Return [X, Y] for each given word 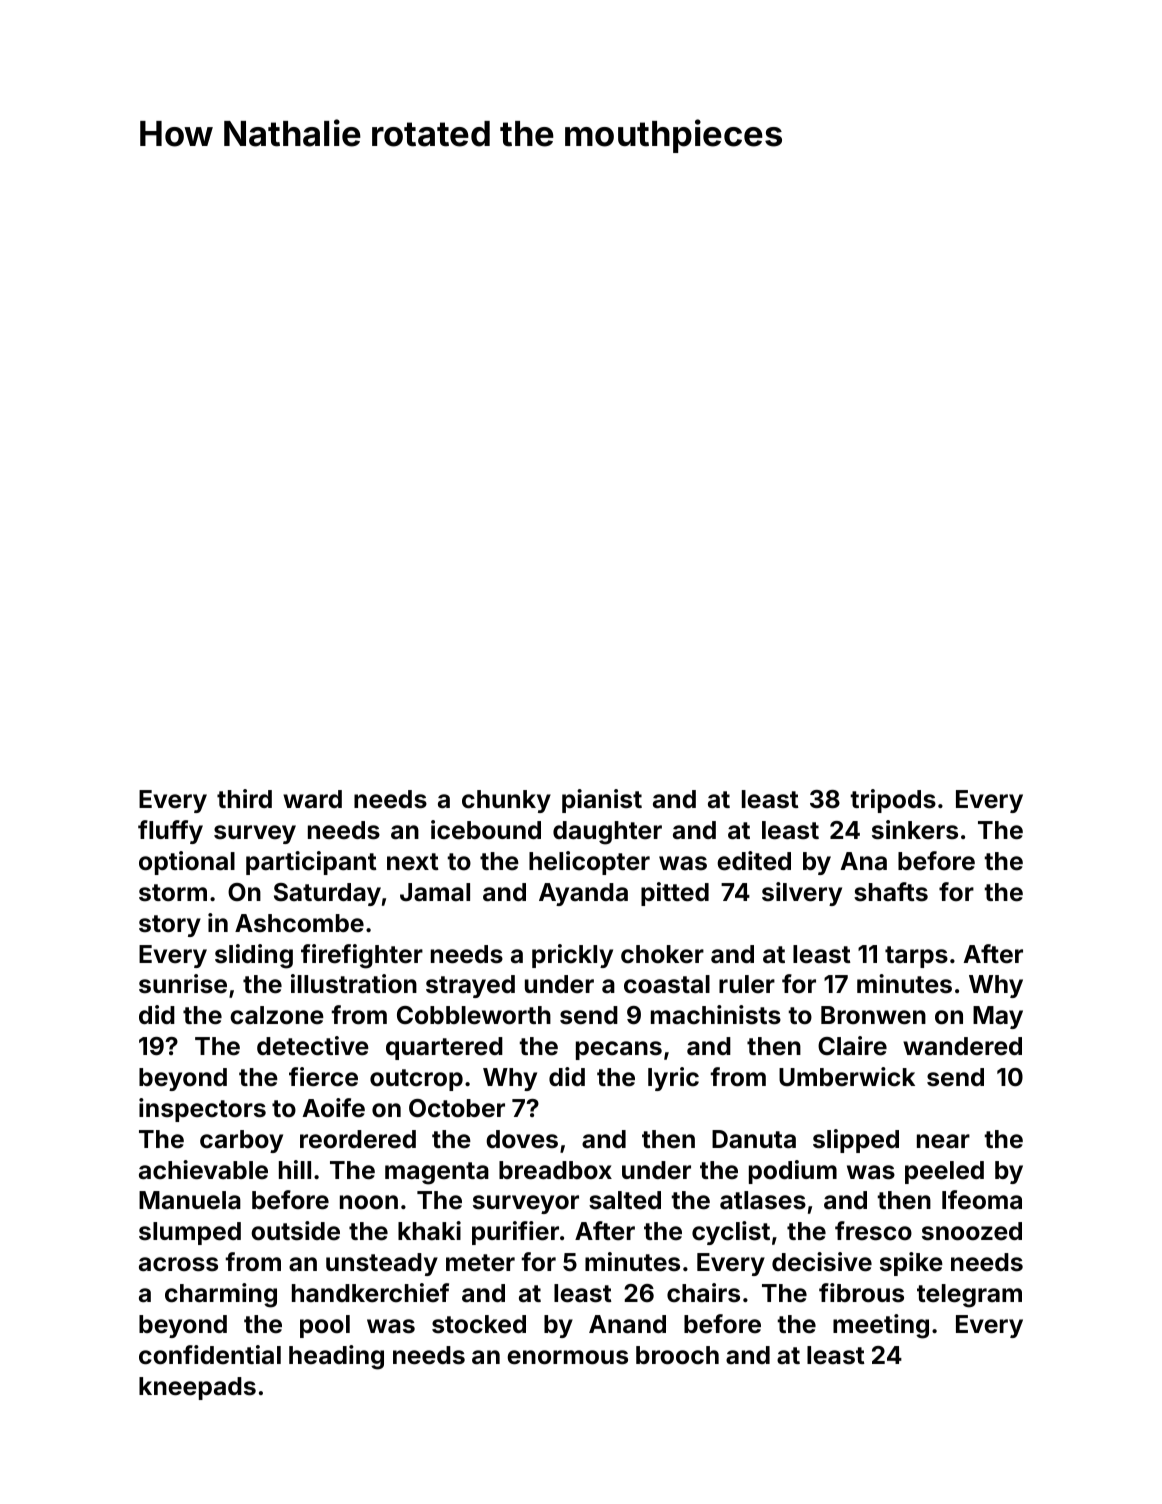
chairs [703, 1293]
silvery [802, 894]
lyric [673, 1079]
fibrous [861, 1293]
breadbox [555, 1170]
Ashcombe [299, 923]
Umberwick [847, 1077]
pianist [602, 801]
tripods [893, 801]
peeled [944, 1172]
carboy [241, 1141]
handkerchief [370, 1293]
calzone [277, 1015]
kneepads [197, 1388]
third [244, 798]
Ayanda [583, 894]
